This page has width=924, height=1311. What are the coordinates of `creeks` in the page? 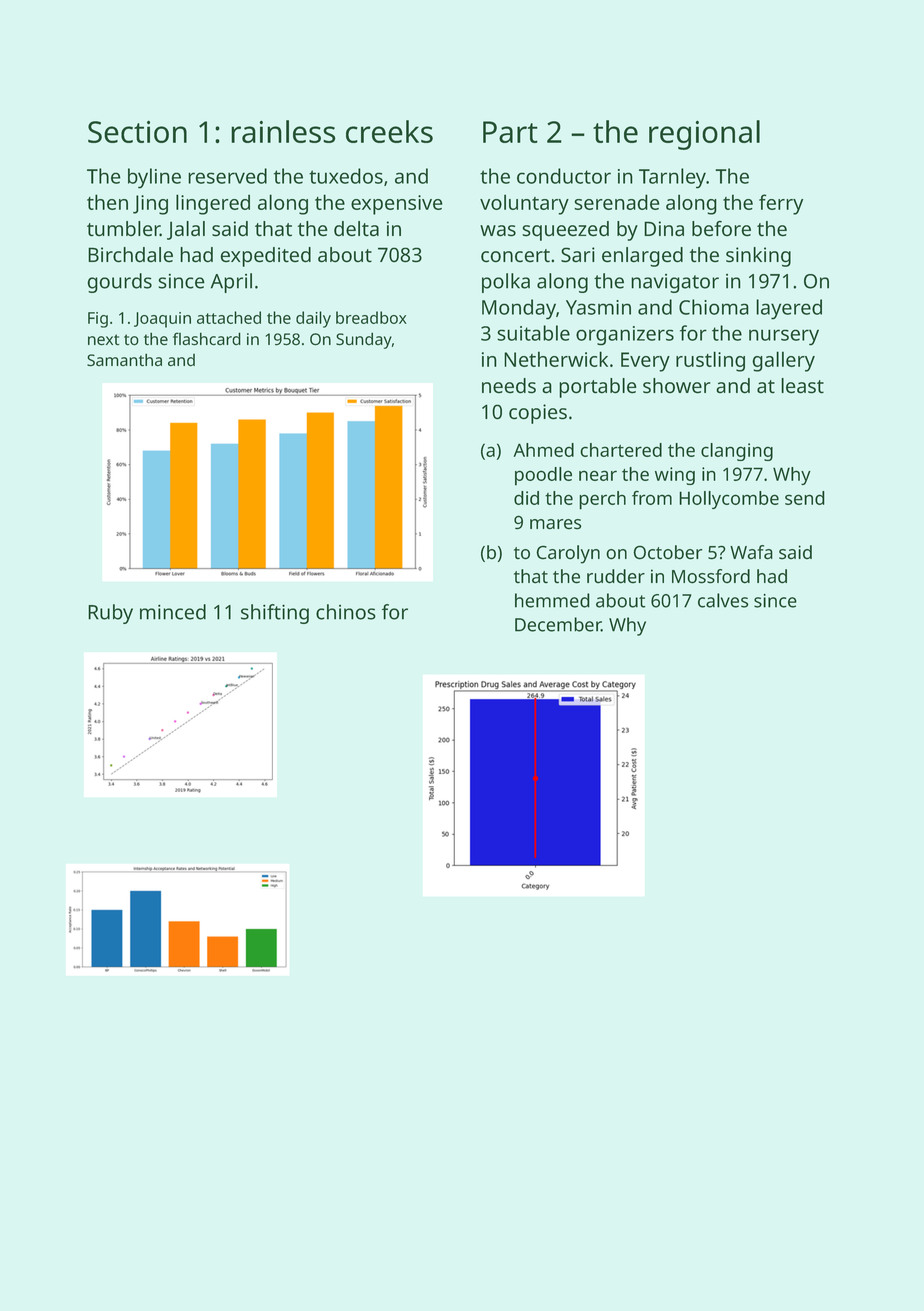 It's located at (389, 131).
